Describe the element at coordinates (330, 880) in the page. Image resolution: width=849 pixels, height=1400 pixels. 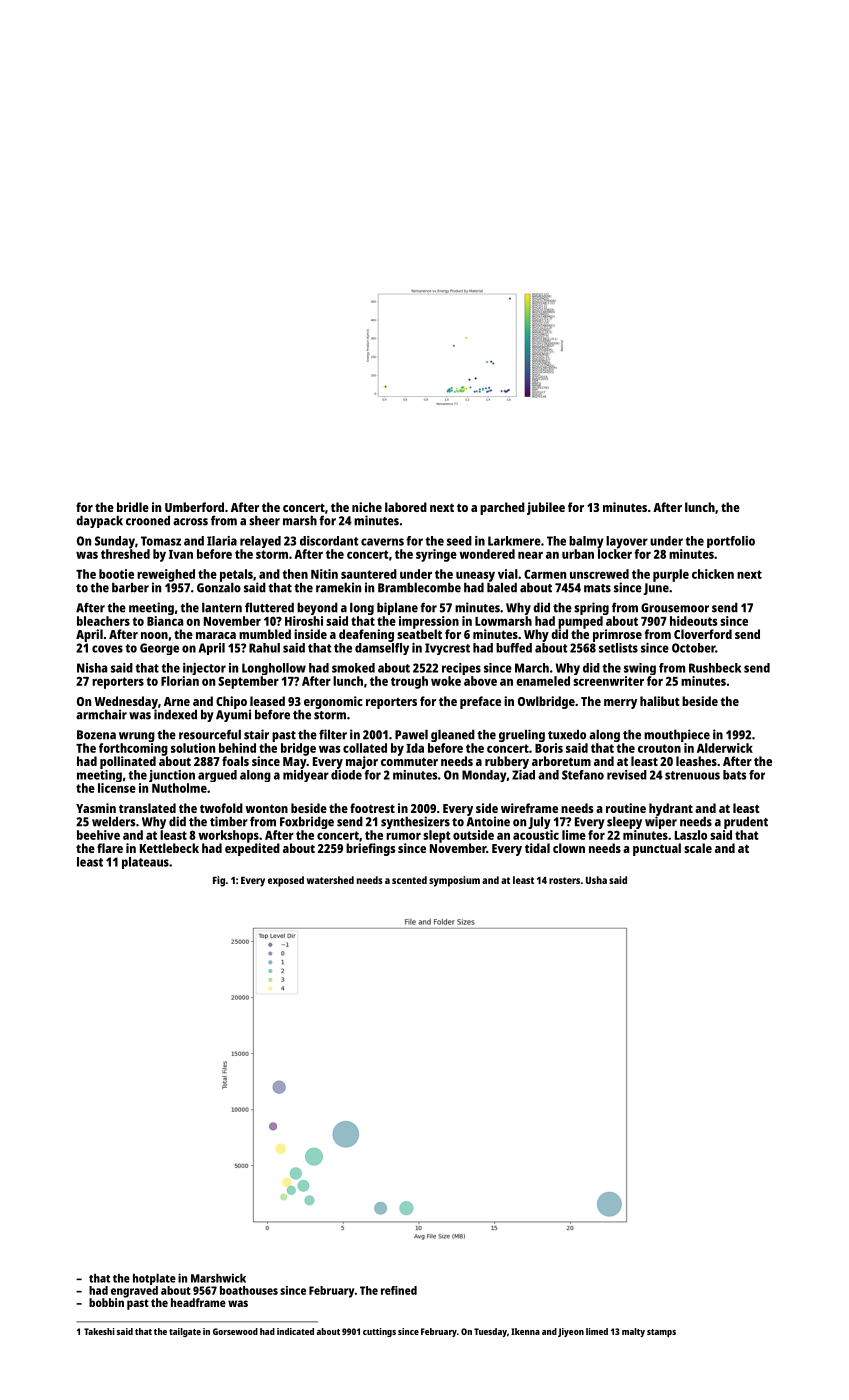
I see `watershed` at that location.
